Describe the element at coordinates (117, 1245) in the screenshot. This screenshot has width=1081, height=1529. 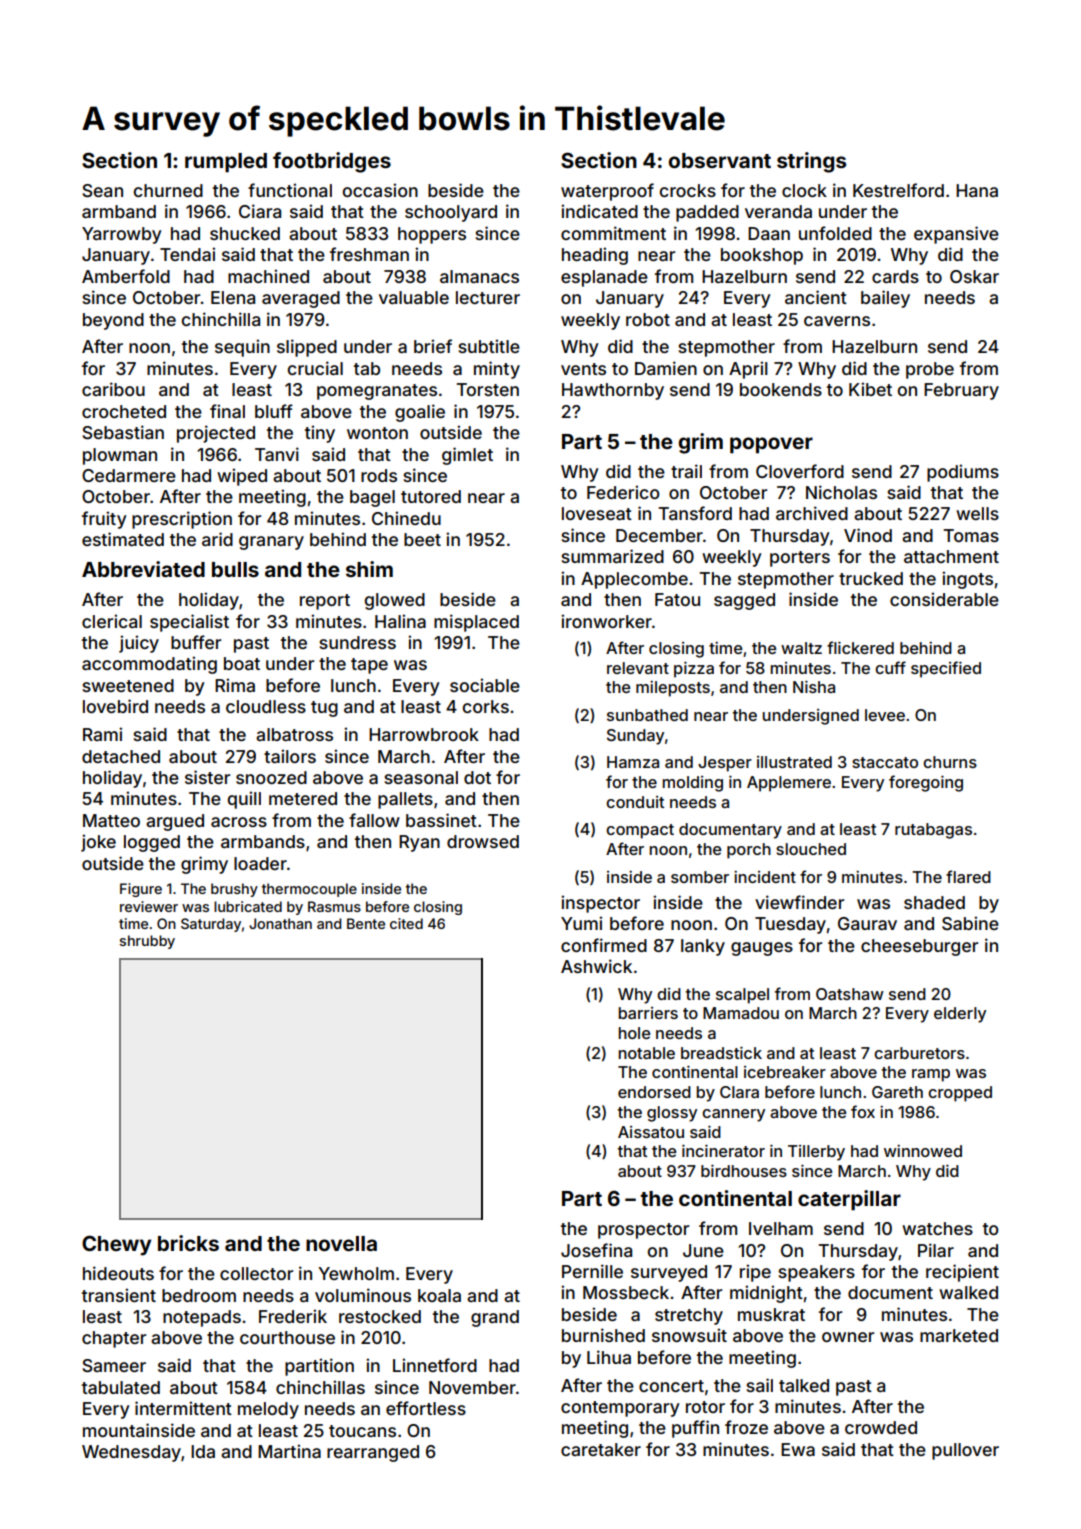
I see `Chewy` at that location.
